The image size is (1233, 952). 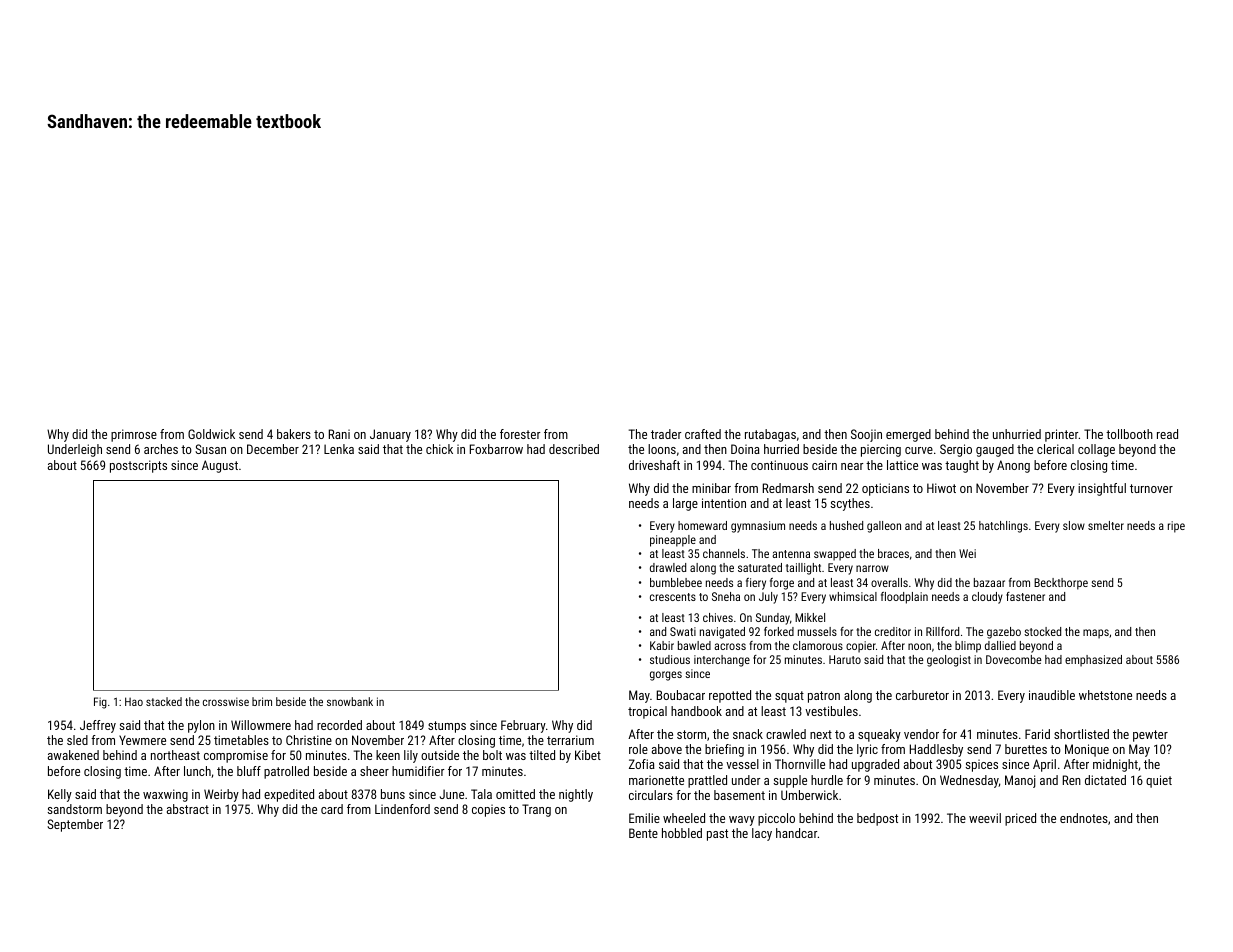 I want to click on loons, so click(x=662, y=449).
